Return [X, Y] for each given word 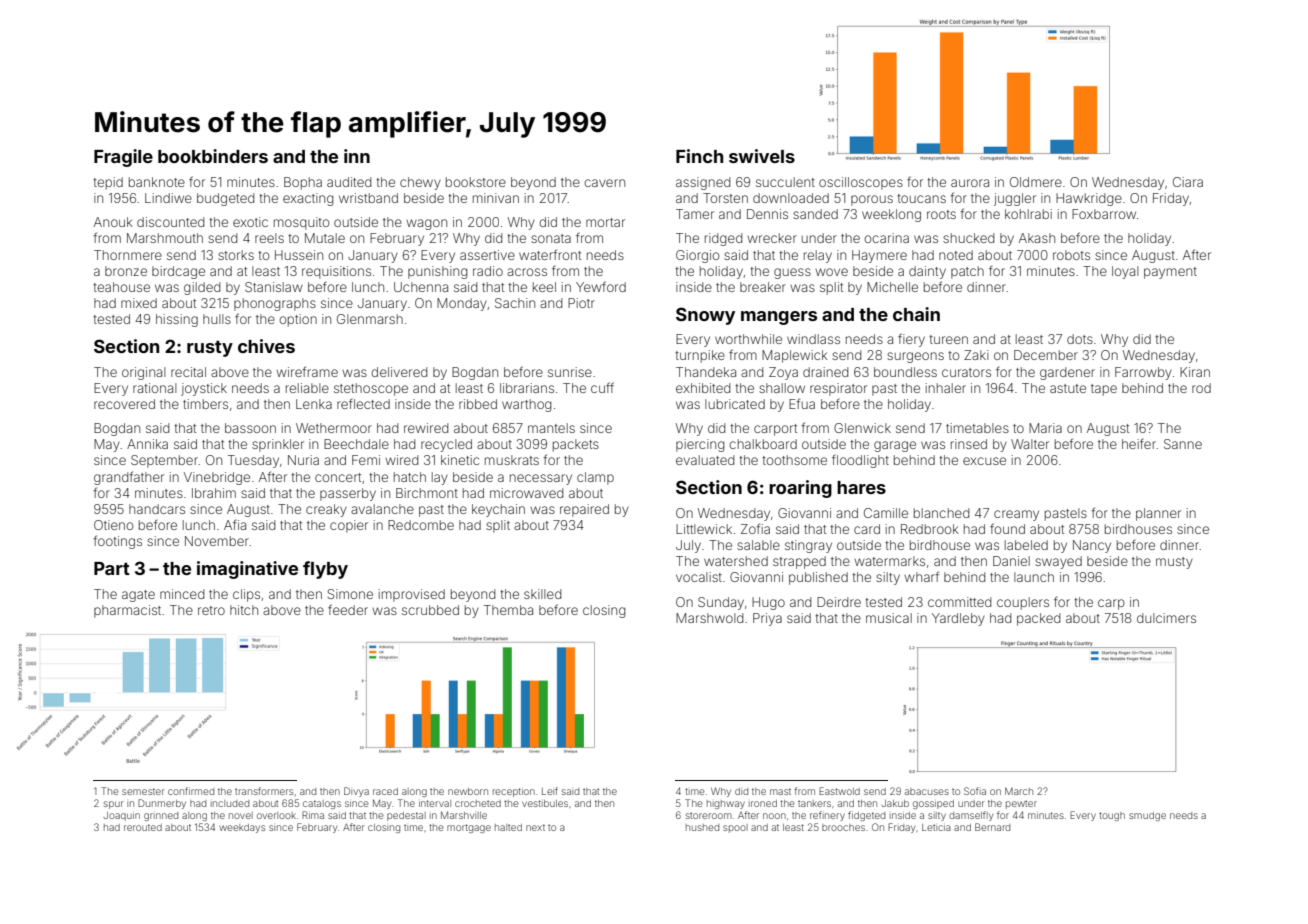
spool [735, 828]
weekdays [242, 828]
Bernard [992, 827]
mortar [605, 222]
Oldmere [1036, 182]
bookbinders [213, 156]
